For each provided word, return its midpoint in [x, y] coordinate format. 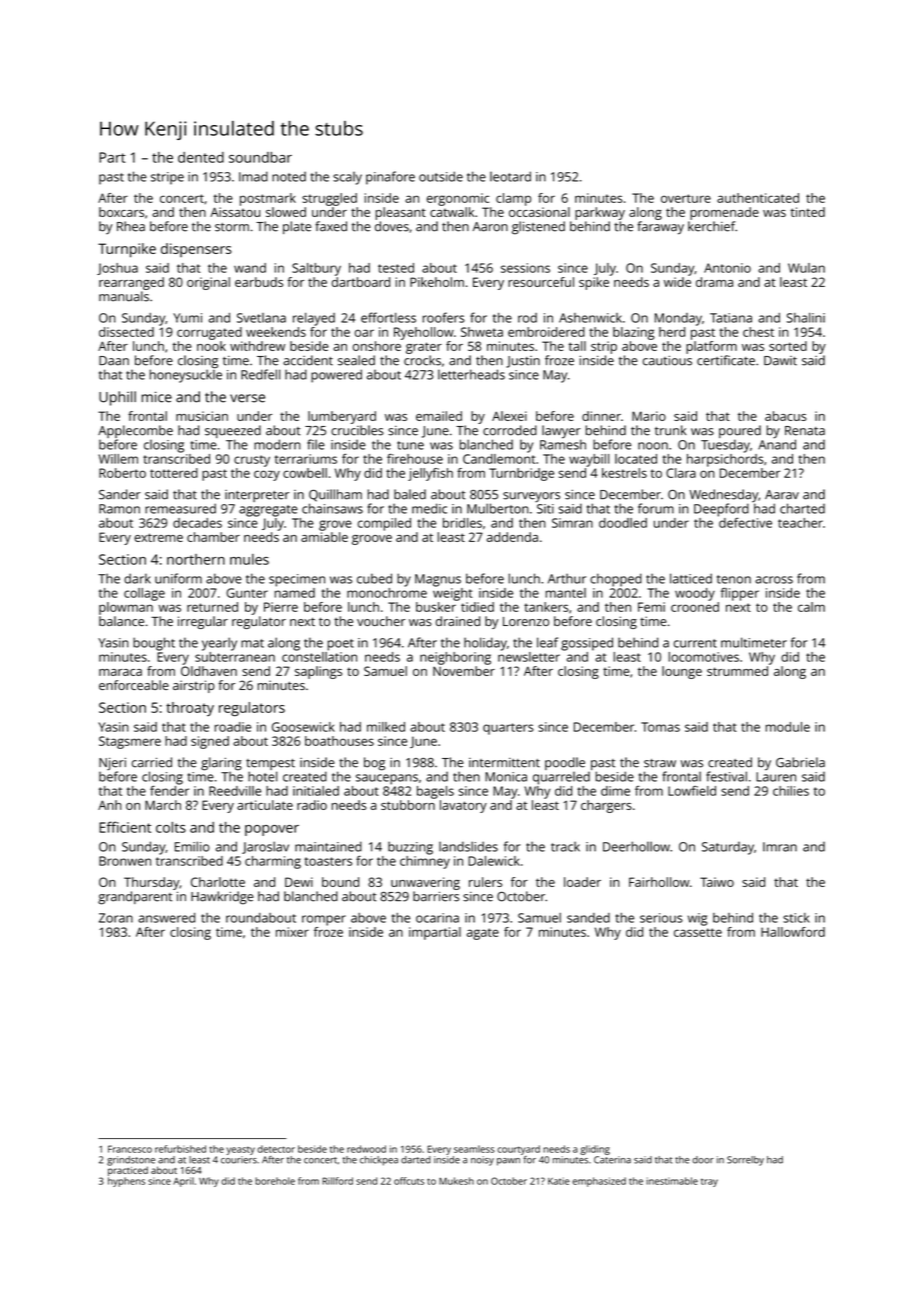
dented [201, 157]
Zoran [116, 918]
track [565, 846]
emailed [439, 416]
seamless [474, 1149]
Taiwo [717, 882]
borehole [275, 1181]
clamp [513, 199]
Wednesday [723, 495]
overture [686, 198]
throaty [190, 709]
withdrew [257, 346]
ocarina [437, 918]
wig [698, 919]
